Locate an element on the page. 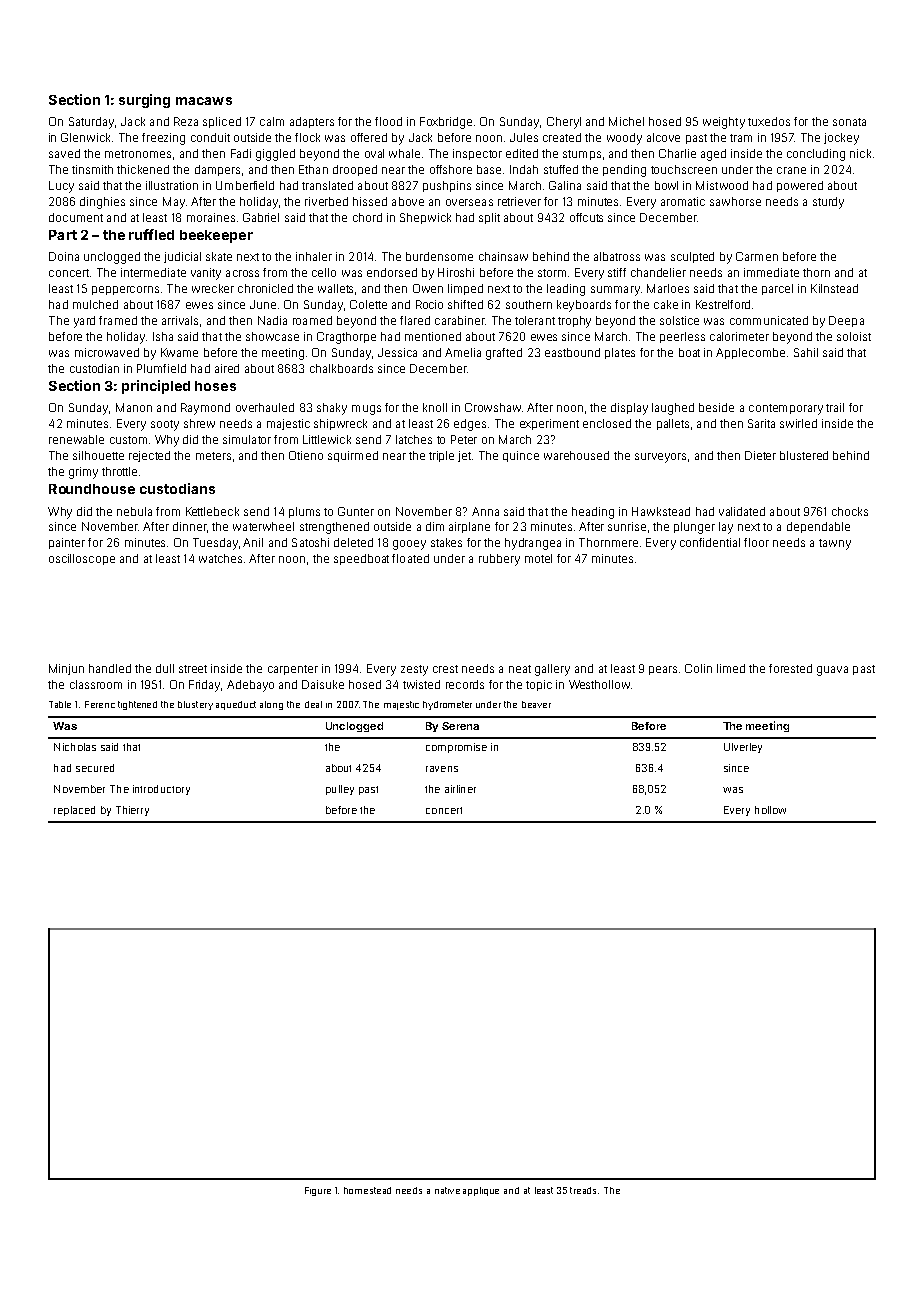 The height and width of the image is (1308, 924). heading is located at coordinates (593, 513).
